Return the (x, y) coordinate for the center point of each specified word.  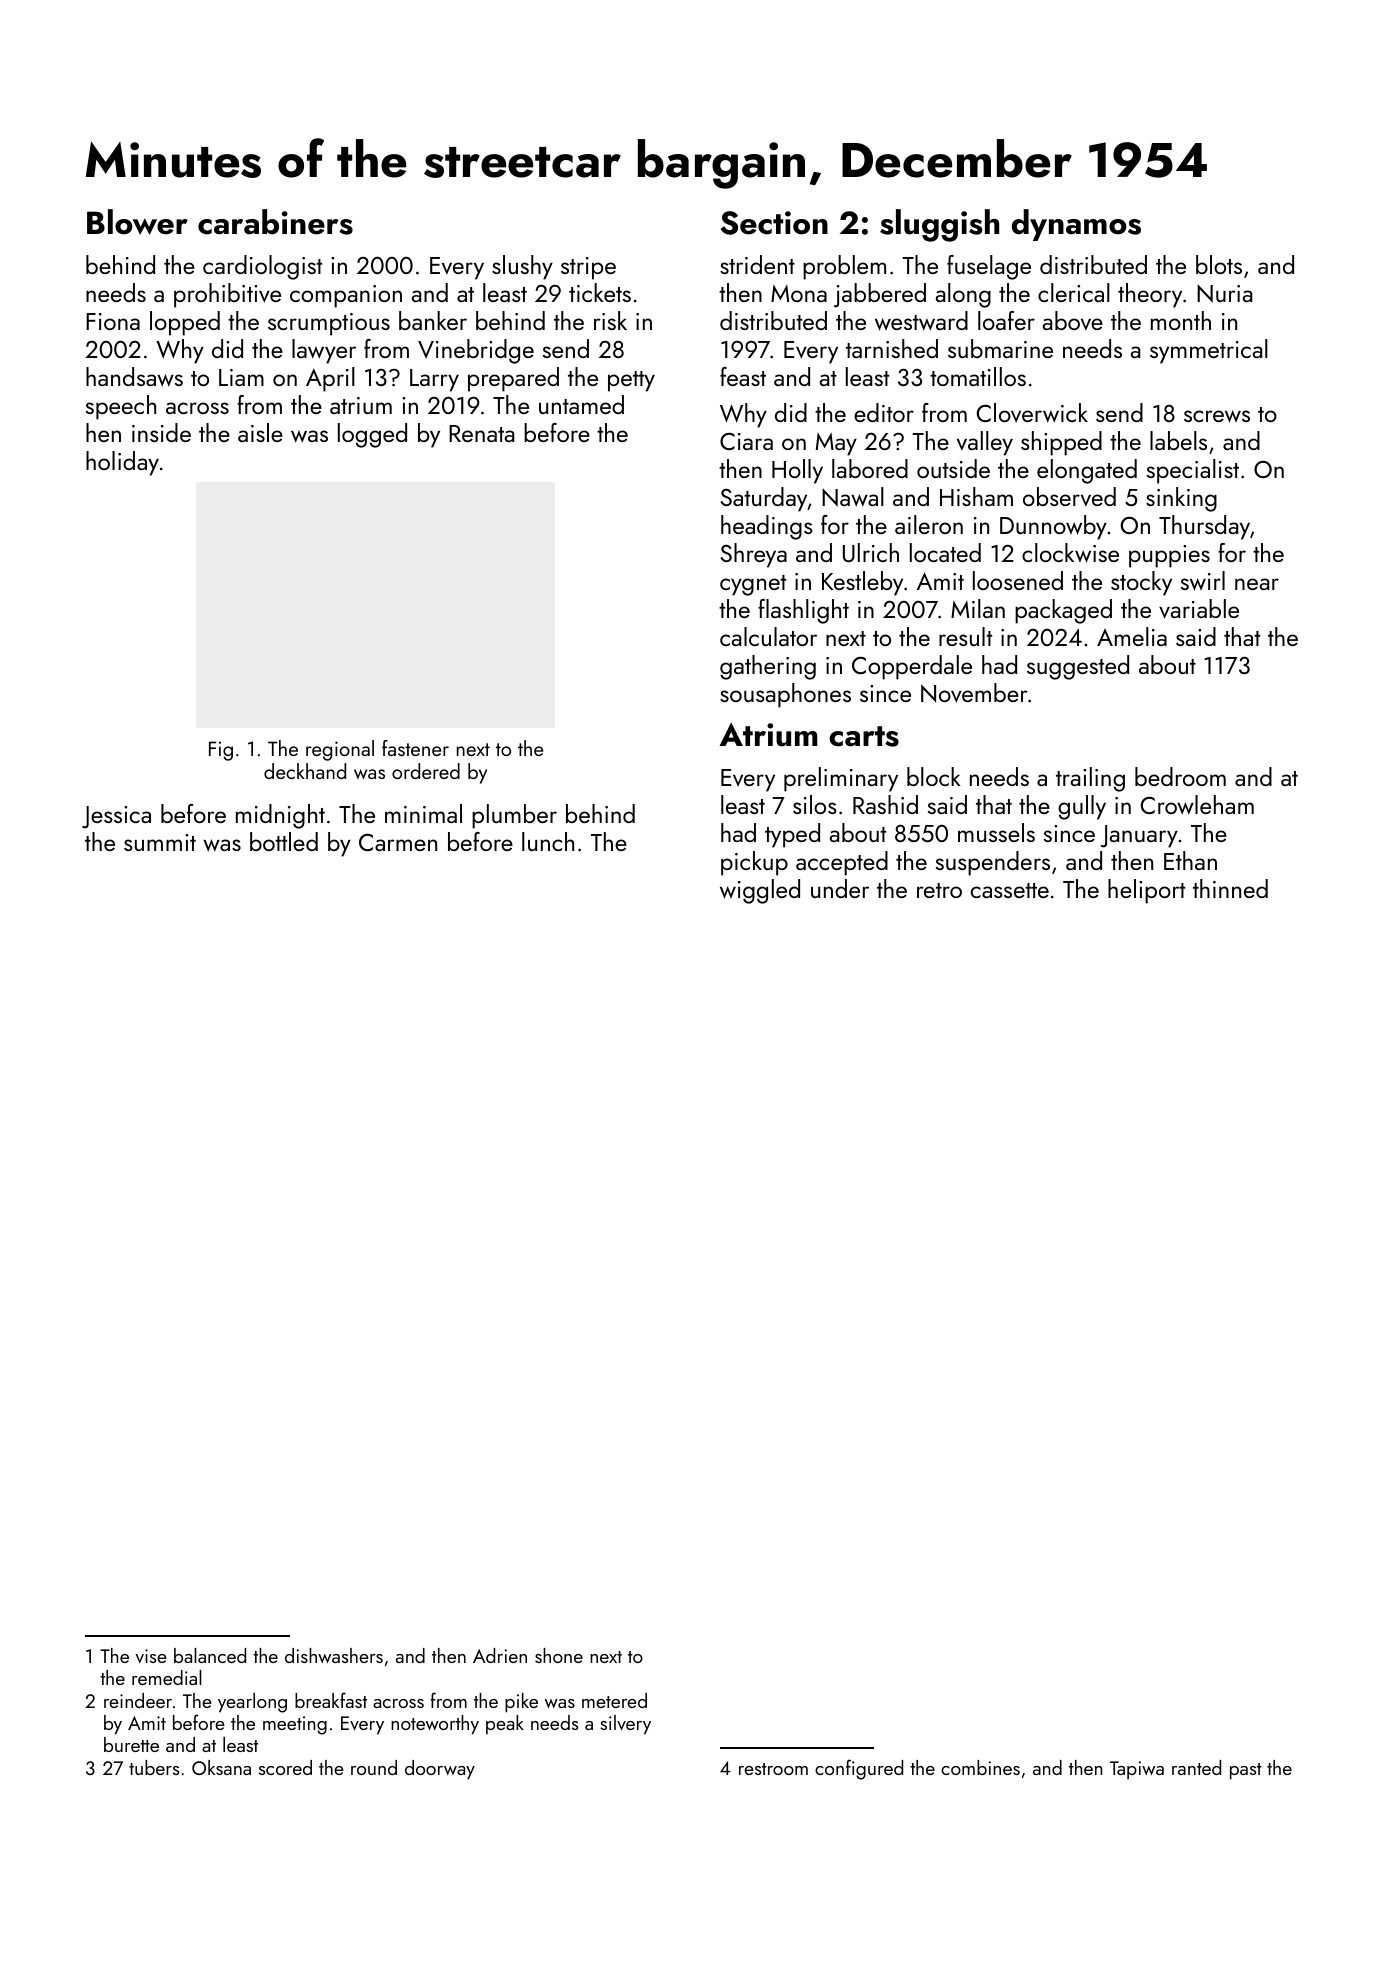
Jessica (116, 817)
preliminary (841, 779)
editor (884, 412)
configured (859, 1769)
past (1246, 1771)
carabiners (275, 222)
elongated (1087, 471)
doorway (440, 1770)
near (1257, 584)
